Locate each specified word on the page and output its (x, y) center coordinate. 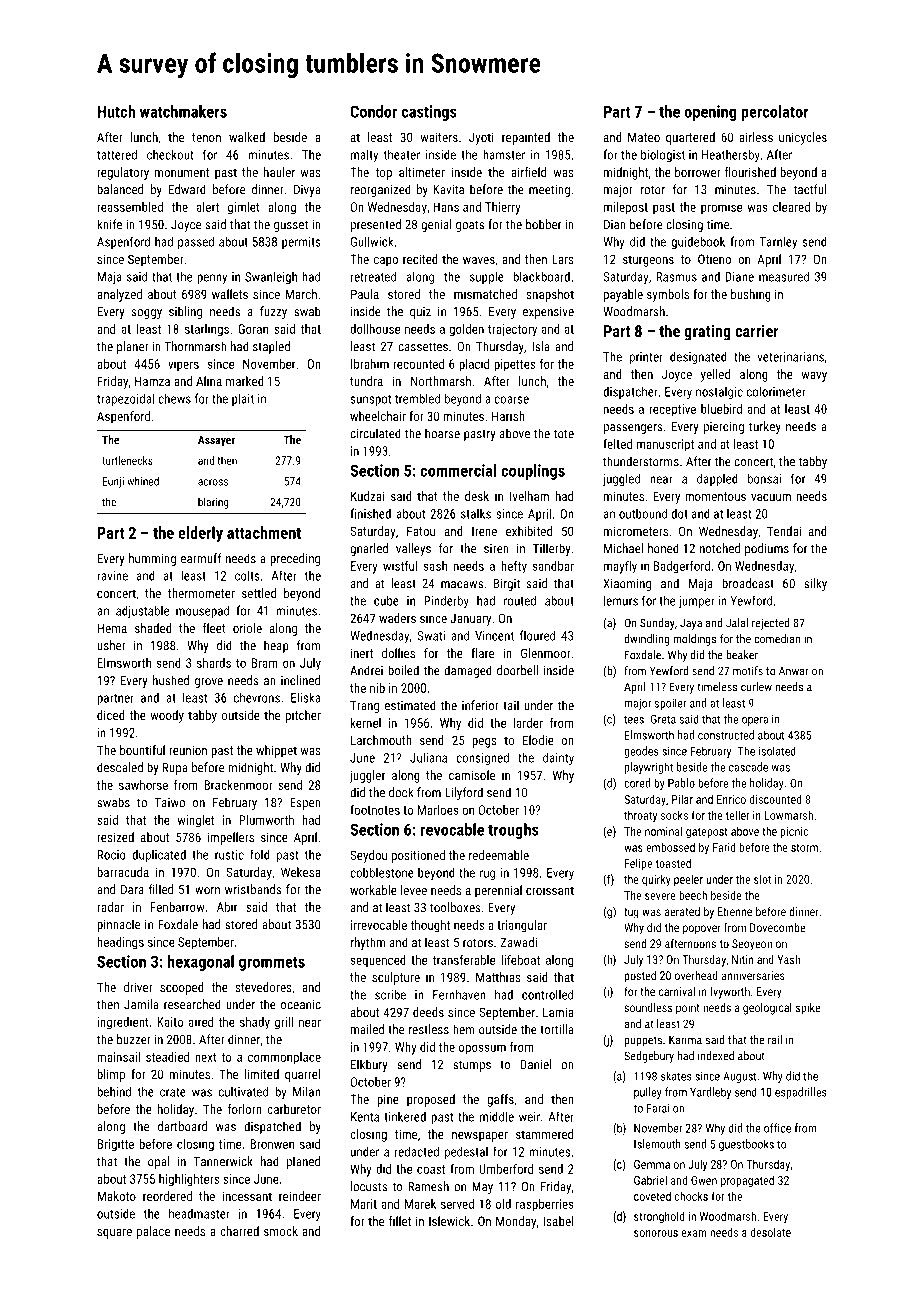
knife (109, 224)
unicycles (803, 138)
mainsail (118, 1057)
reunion (188, 750)
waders (397, 618)
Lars (563, 259)
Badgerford (682, 567)
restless (429, 1029)
